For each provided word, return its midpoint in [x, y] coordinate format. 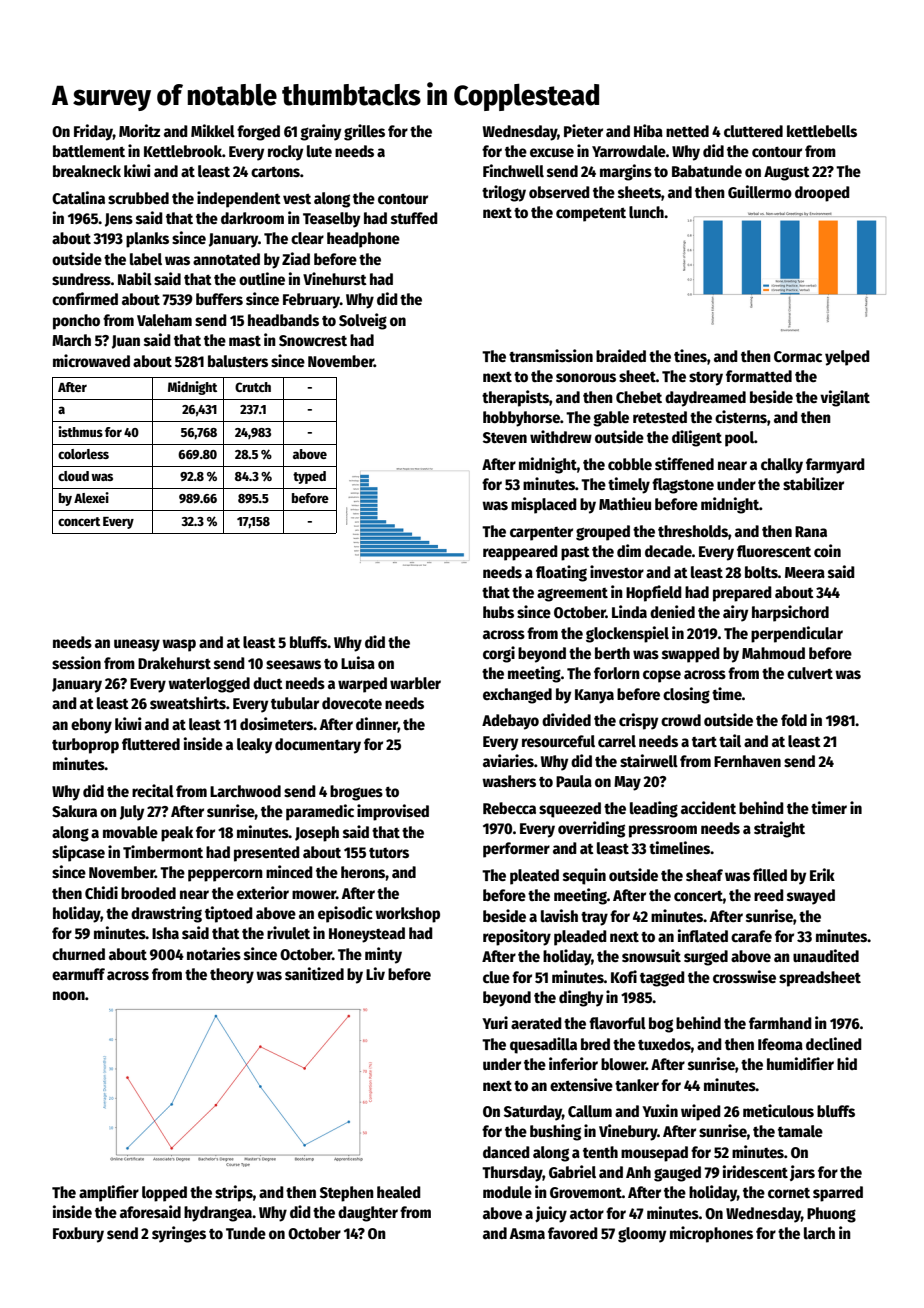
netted [687, 131]
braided [621, 356]
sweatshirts [188, 702]
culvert [810, 673]
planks [147, 240]
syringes [179, 1234]
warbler [415, 683]
